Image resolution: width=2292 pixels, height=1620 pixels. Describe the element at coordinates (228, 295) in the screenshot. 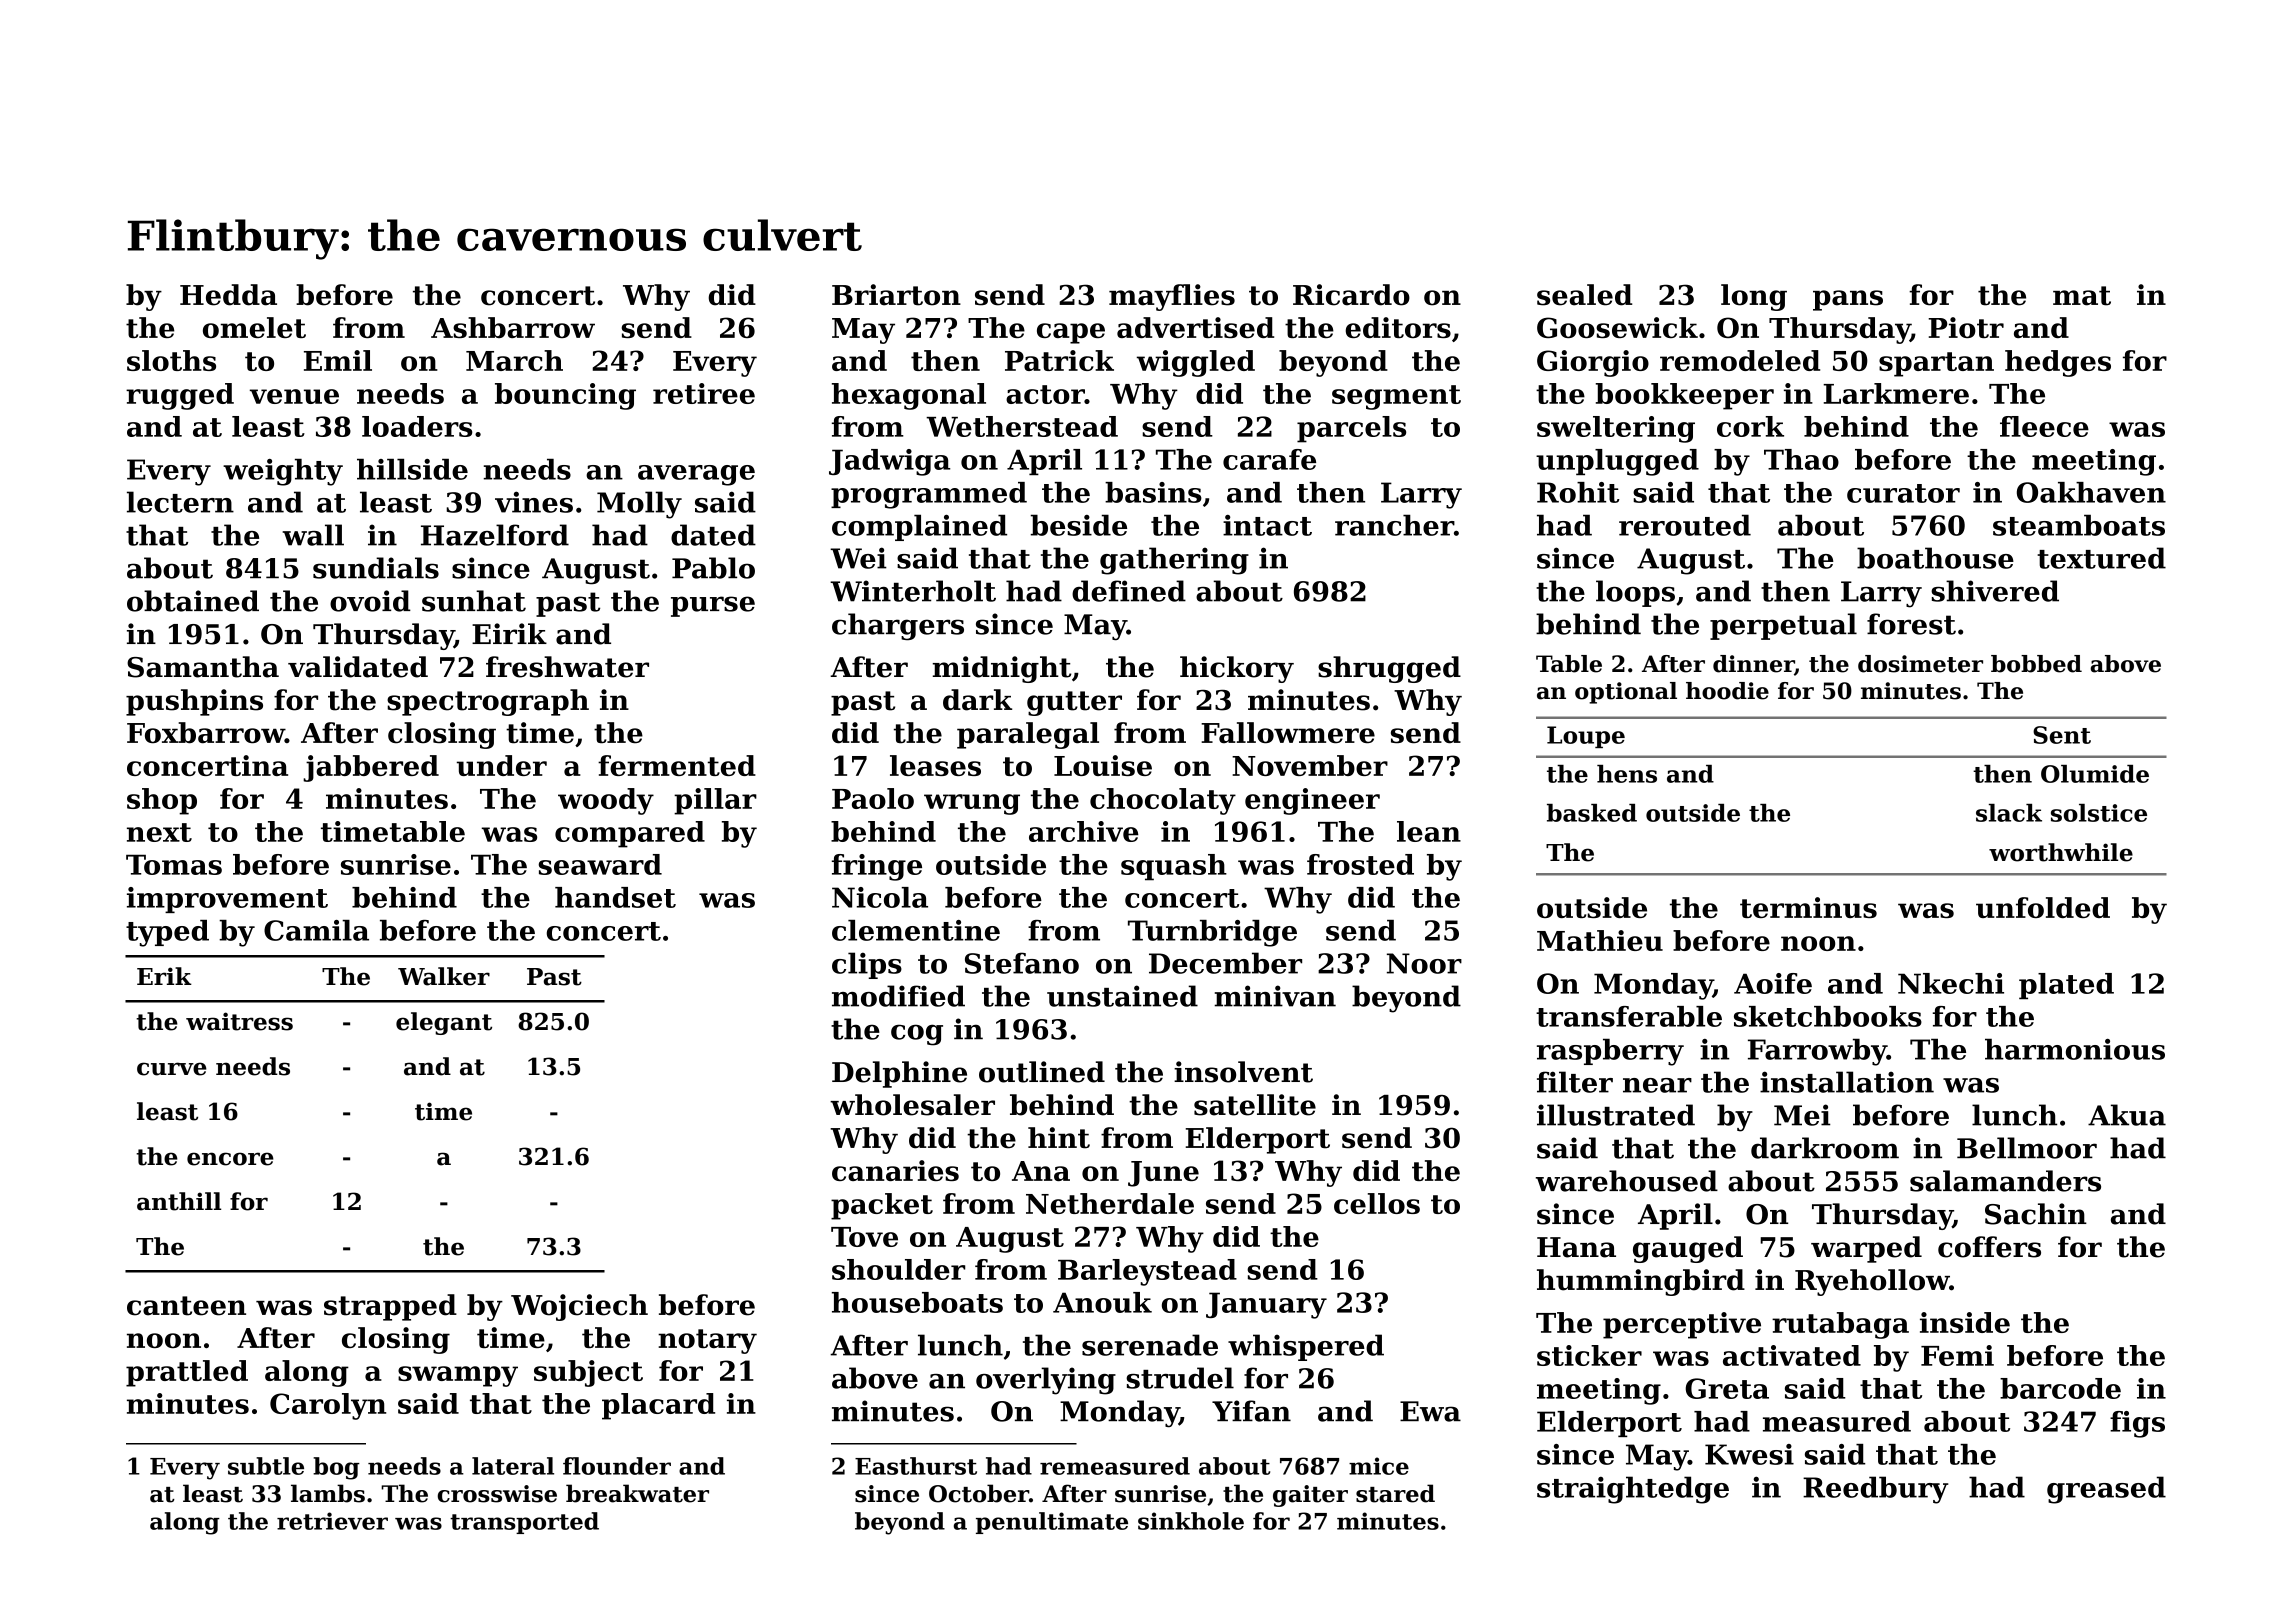

I see `Hedda` at that location.
